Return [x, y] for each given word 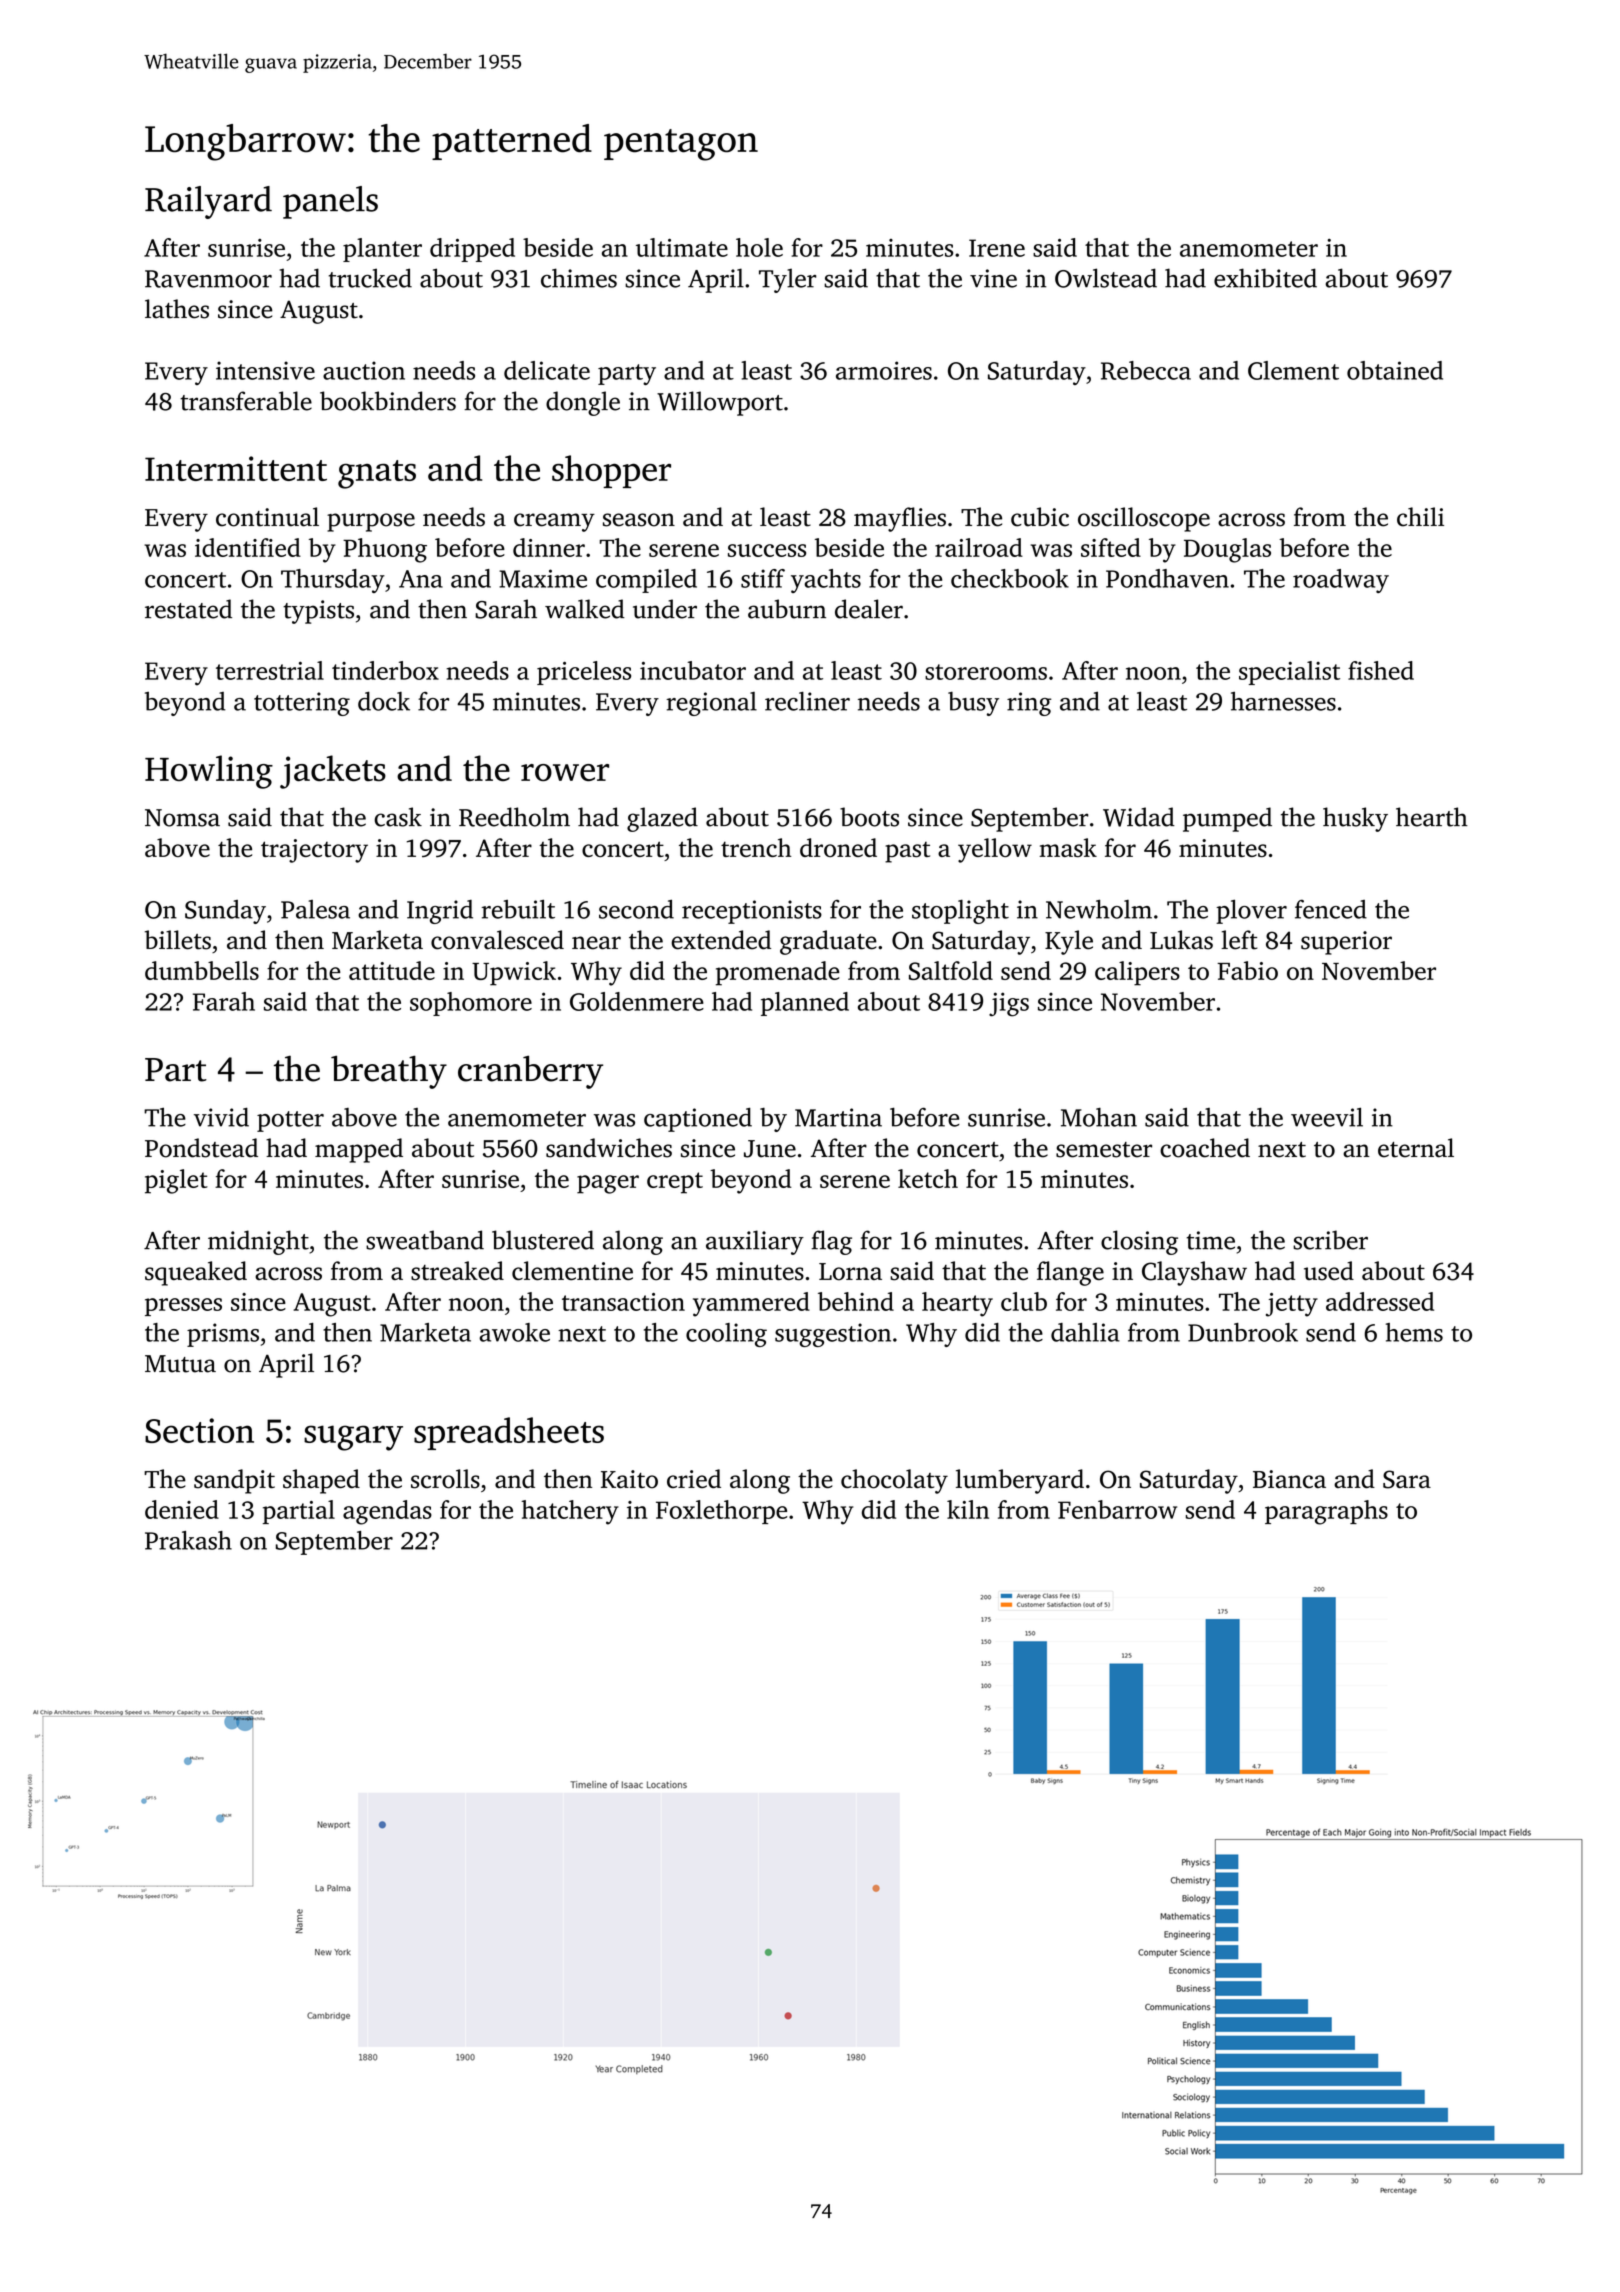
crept [675, 1183]
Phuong [385, 550]
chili [1420, 517]
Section [199, 1430]
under [665, 609]
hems [1414, 1332]
